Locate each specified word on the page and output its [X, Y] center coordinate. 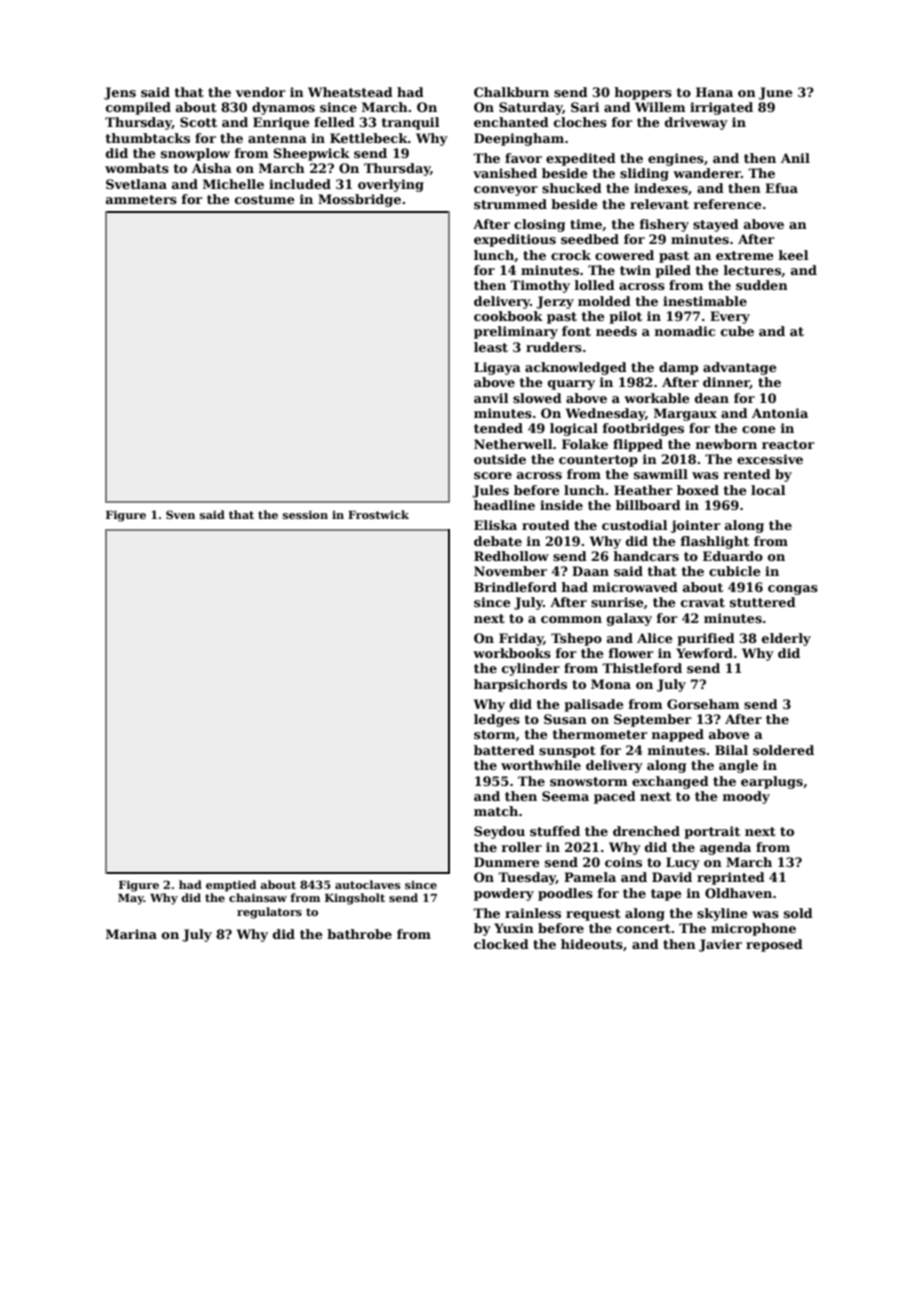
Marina [131, 934]
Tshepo [576, 639]
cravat [703, 602]
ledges [497, 720]
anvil [491, 398]
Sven [180, 514]
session [305, 514]
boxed [698, 490]
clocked [501, 944]
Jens [120, 93]
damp [678, 368]
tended [498, 428]
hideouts [592, 944]
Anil [795, 158]
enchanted [511, 122]
